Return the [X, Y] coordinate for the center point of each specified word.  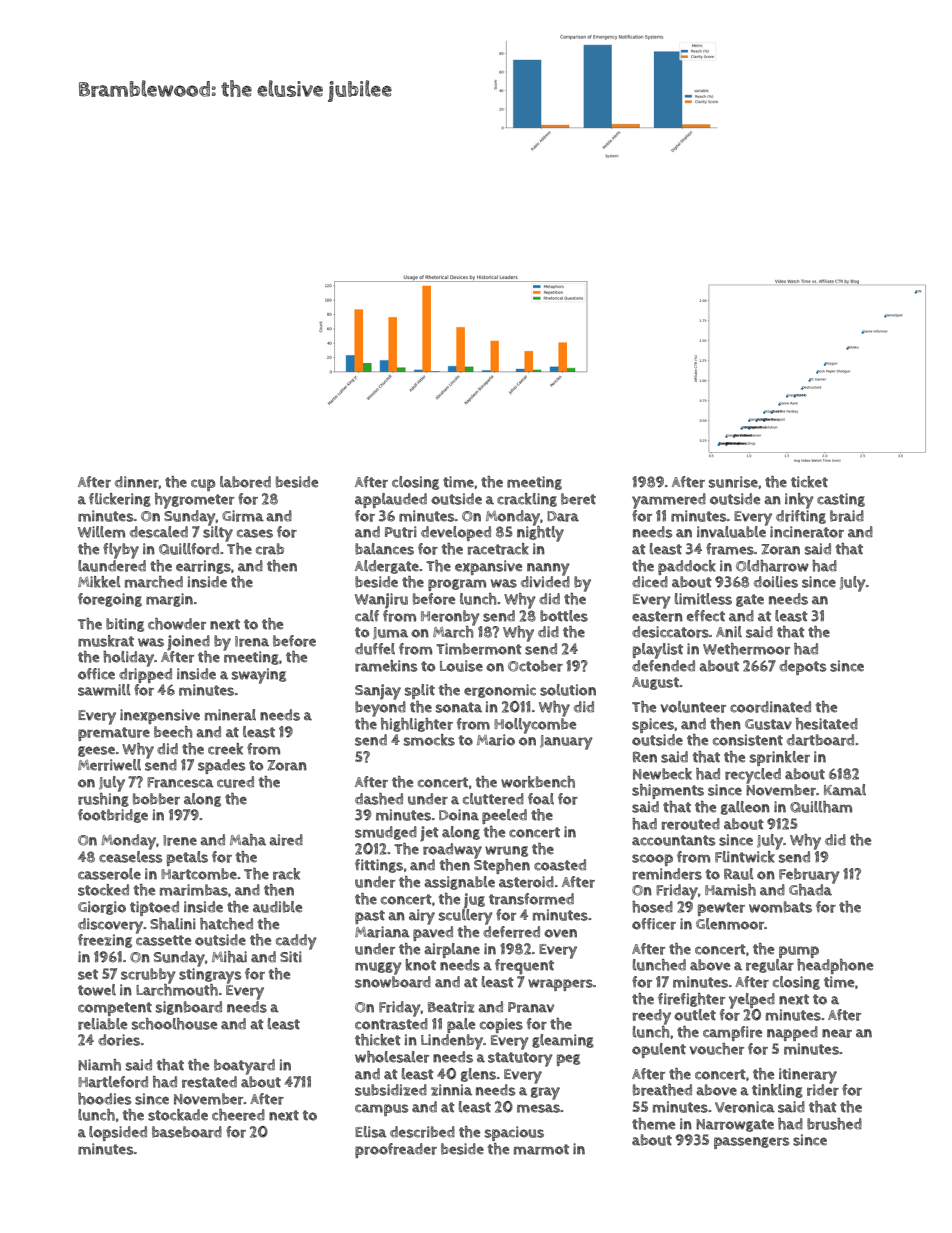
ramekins [386, 666]
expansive [488, 567]
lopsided [118, 1133]
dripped [145, 675]
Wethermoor [746, 649]
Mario [496, 740]
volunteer [693, 707]
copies [501, 1025]
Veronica [745, 1107]
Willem [101, 532]
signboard [189, 1008]
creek [225, 749]
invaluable [731, 532]
